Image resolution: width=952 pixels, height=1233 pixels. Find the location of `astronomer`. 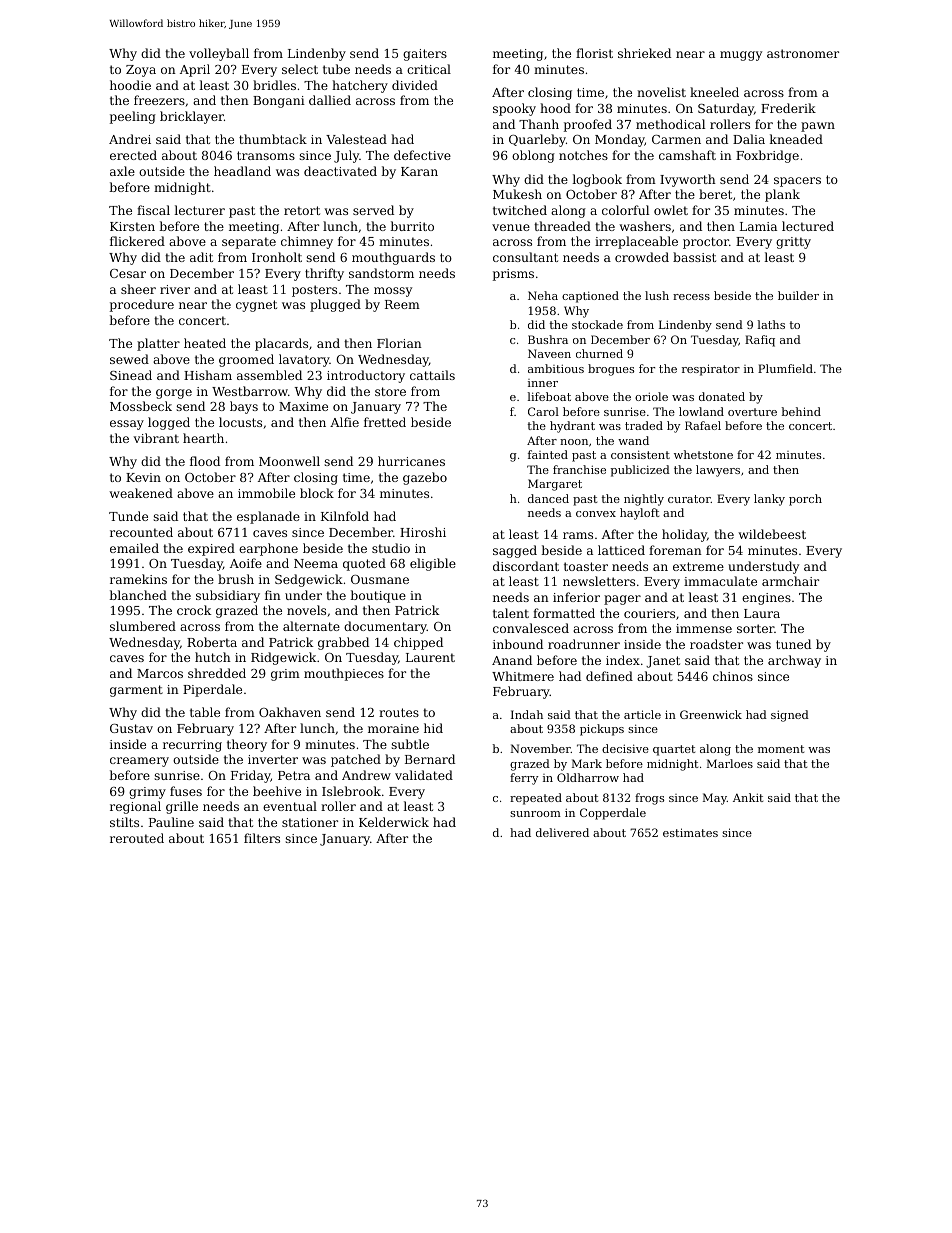

astronomer is located at coordinates (803, 53).
